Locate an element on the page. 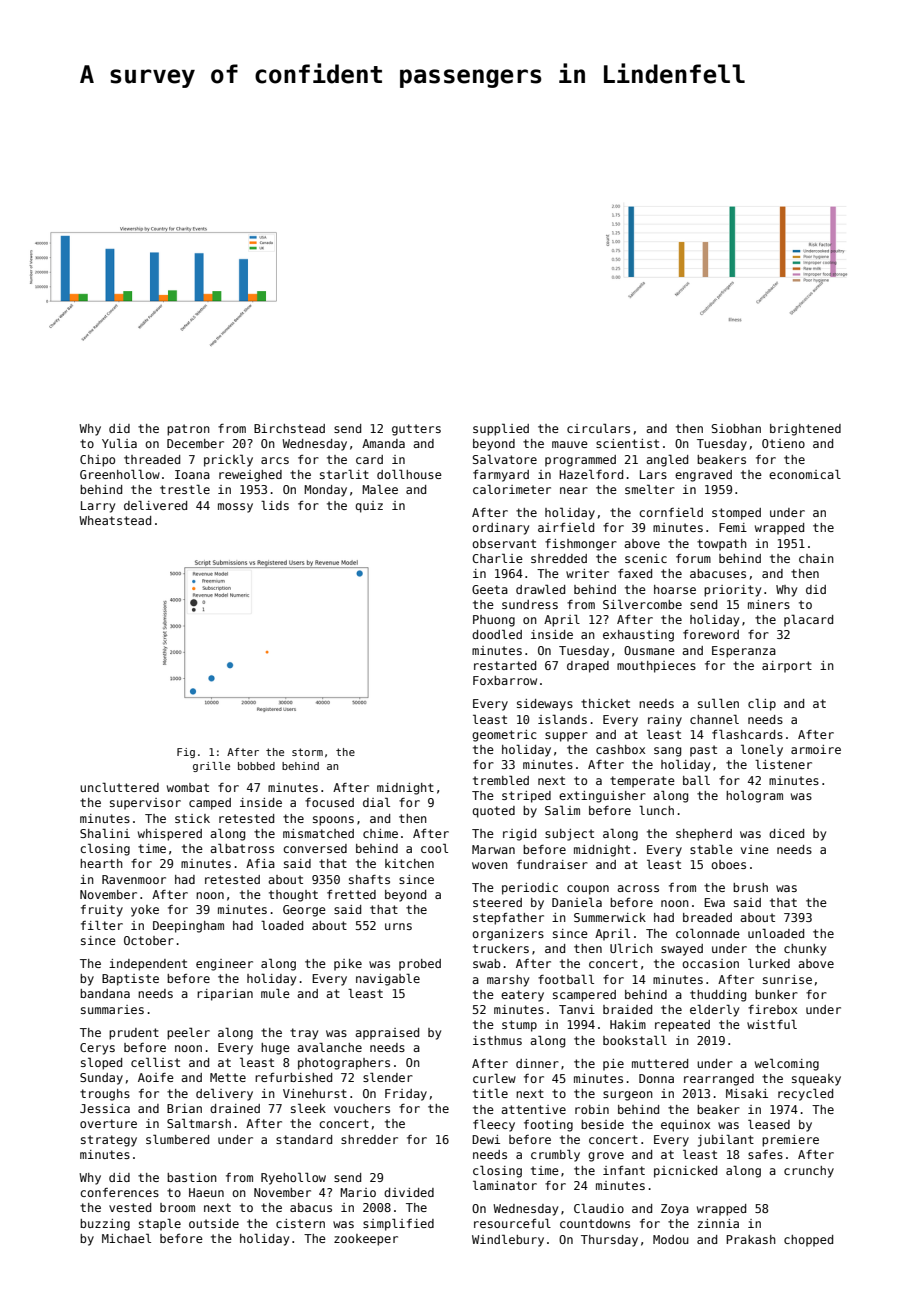  Michael is located at coordinates (126, 1238).
